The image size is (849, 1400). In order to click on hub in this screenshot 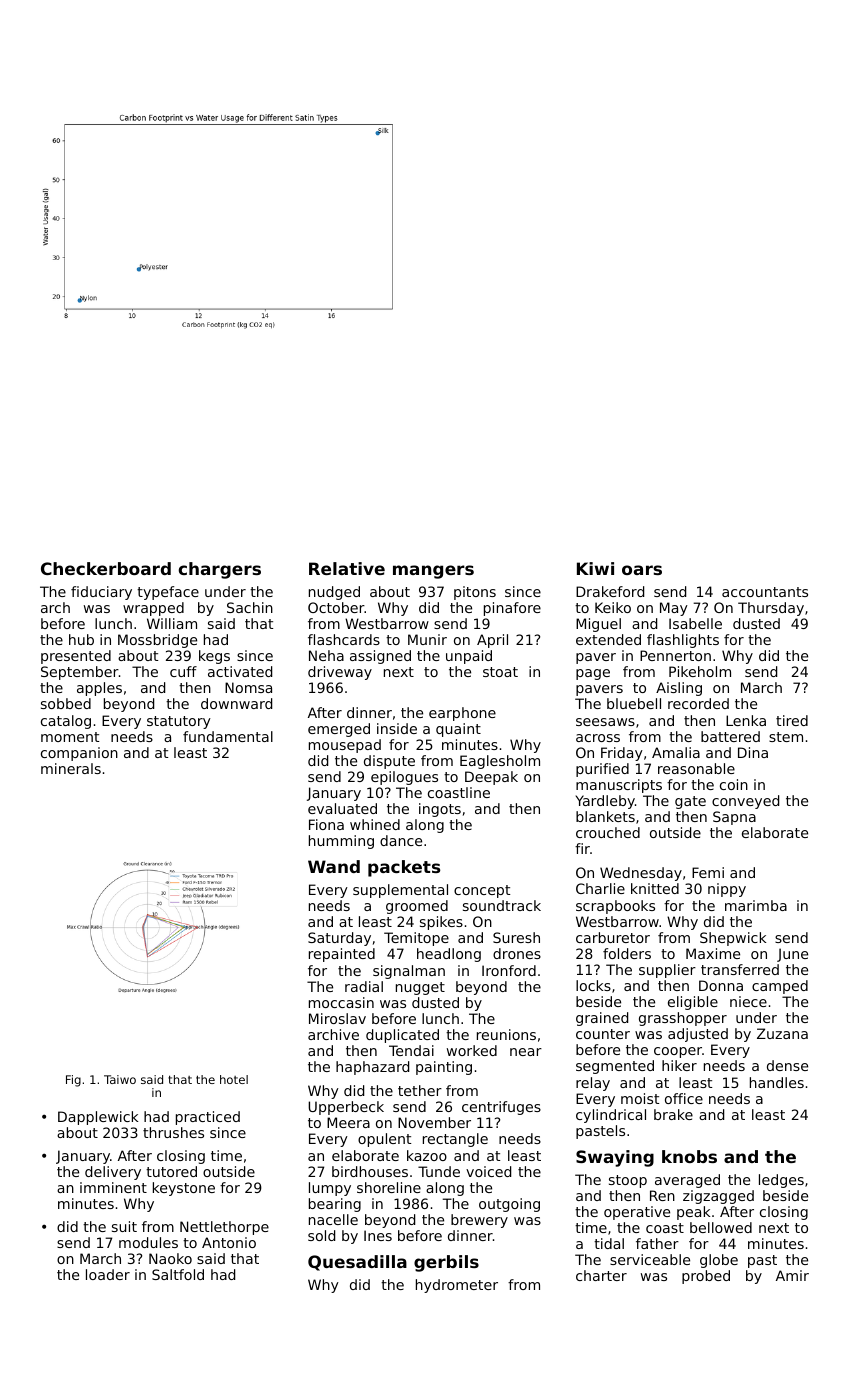, I will do `click(81, 639)`.
